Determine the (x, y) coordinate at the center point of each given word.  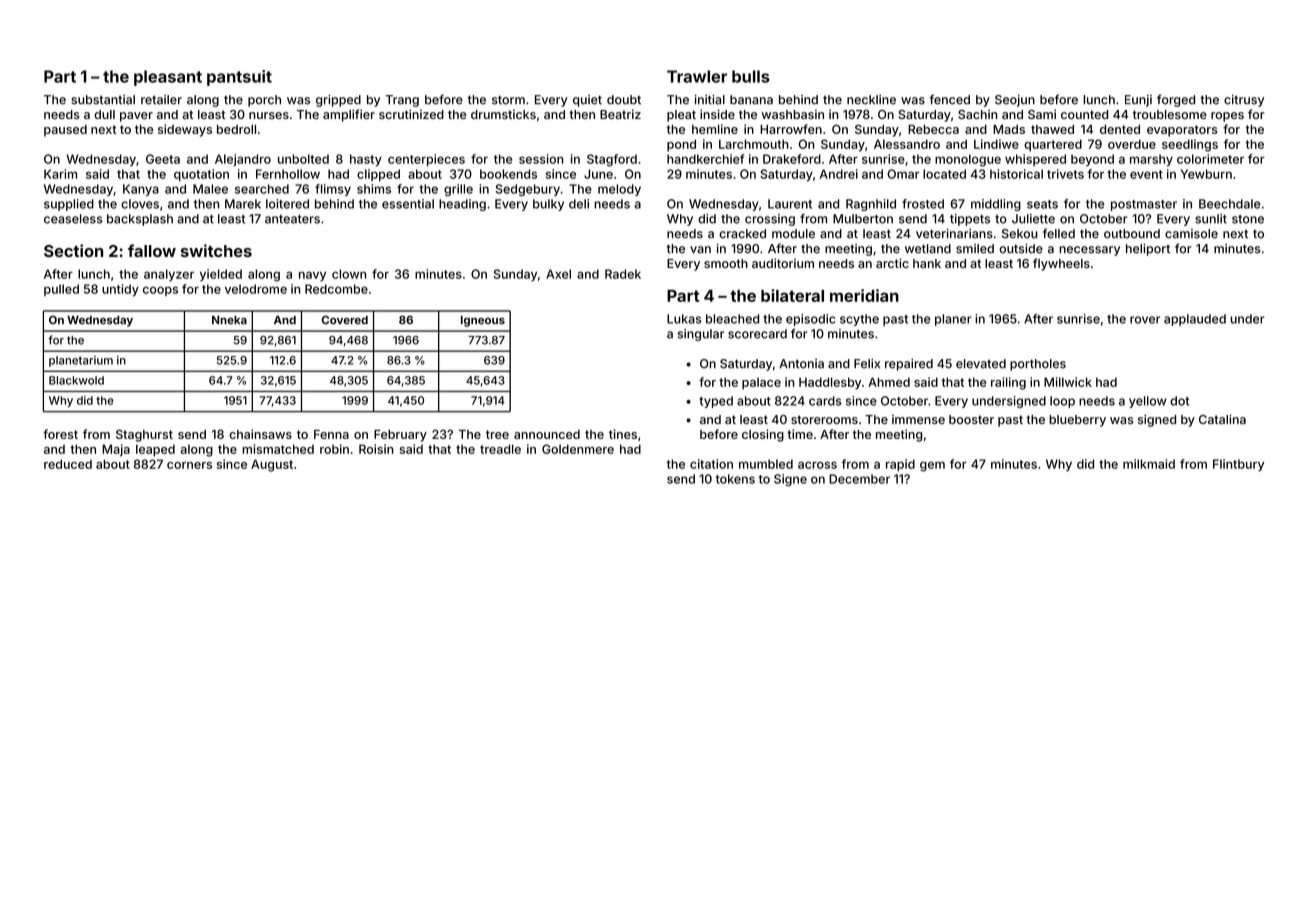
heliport (1148, 250)
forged (1176, 100)
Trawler (697, 76)
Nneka (229, 320)
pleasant (168, 78)
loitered (287, 204)
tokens (735, 479)
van (700, 250)
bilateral (792, 295)
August (272, 465)
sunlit (1211, 219)
